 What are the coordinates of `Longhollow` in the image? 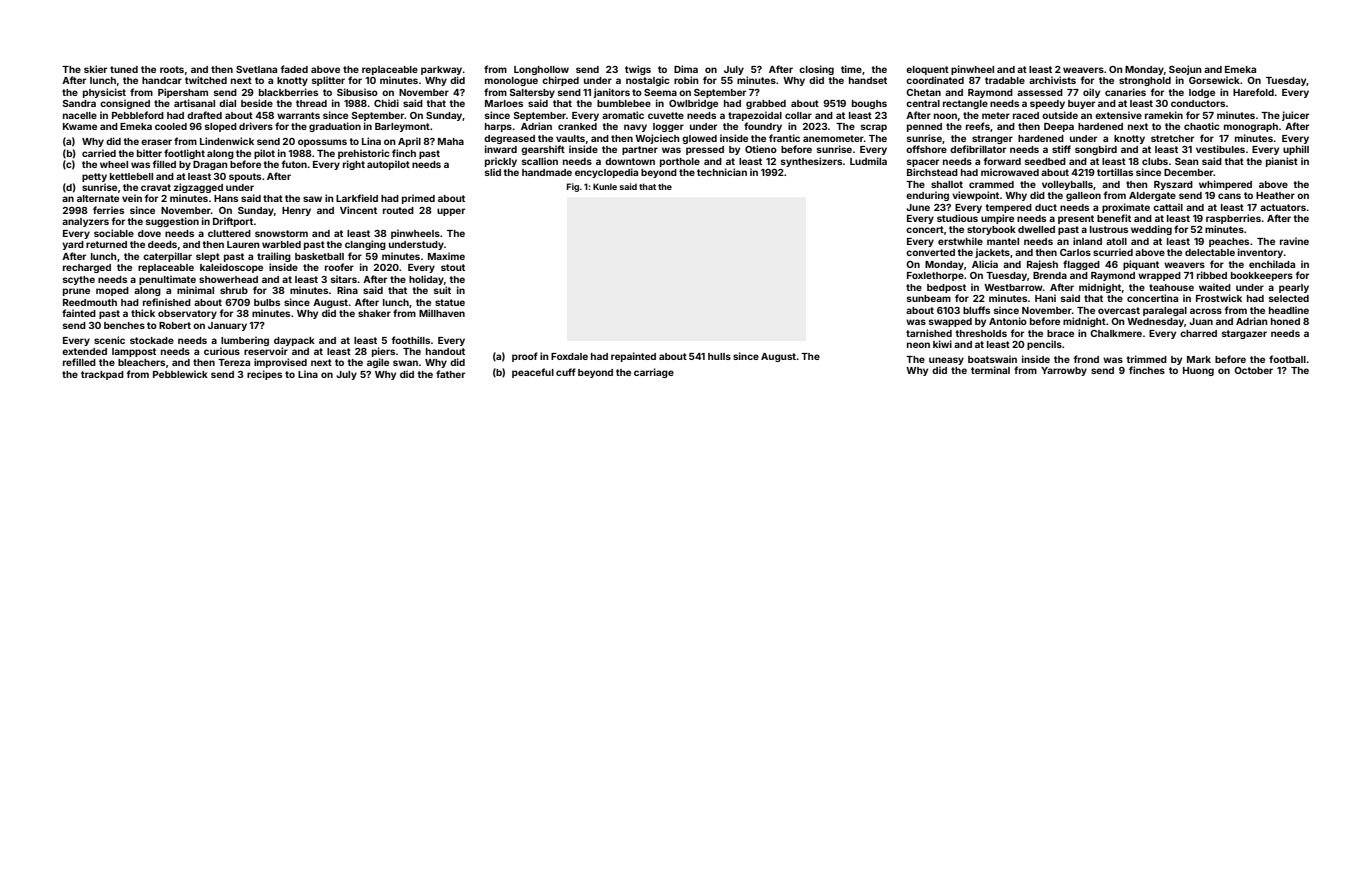 It's located at (541, 70).
